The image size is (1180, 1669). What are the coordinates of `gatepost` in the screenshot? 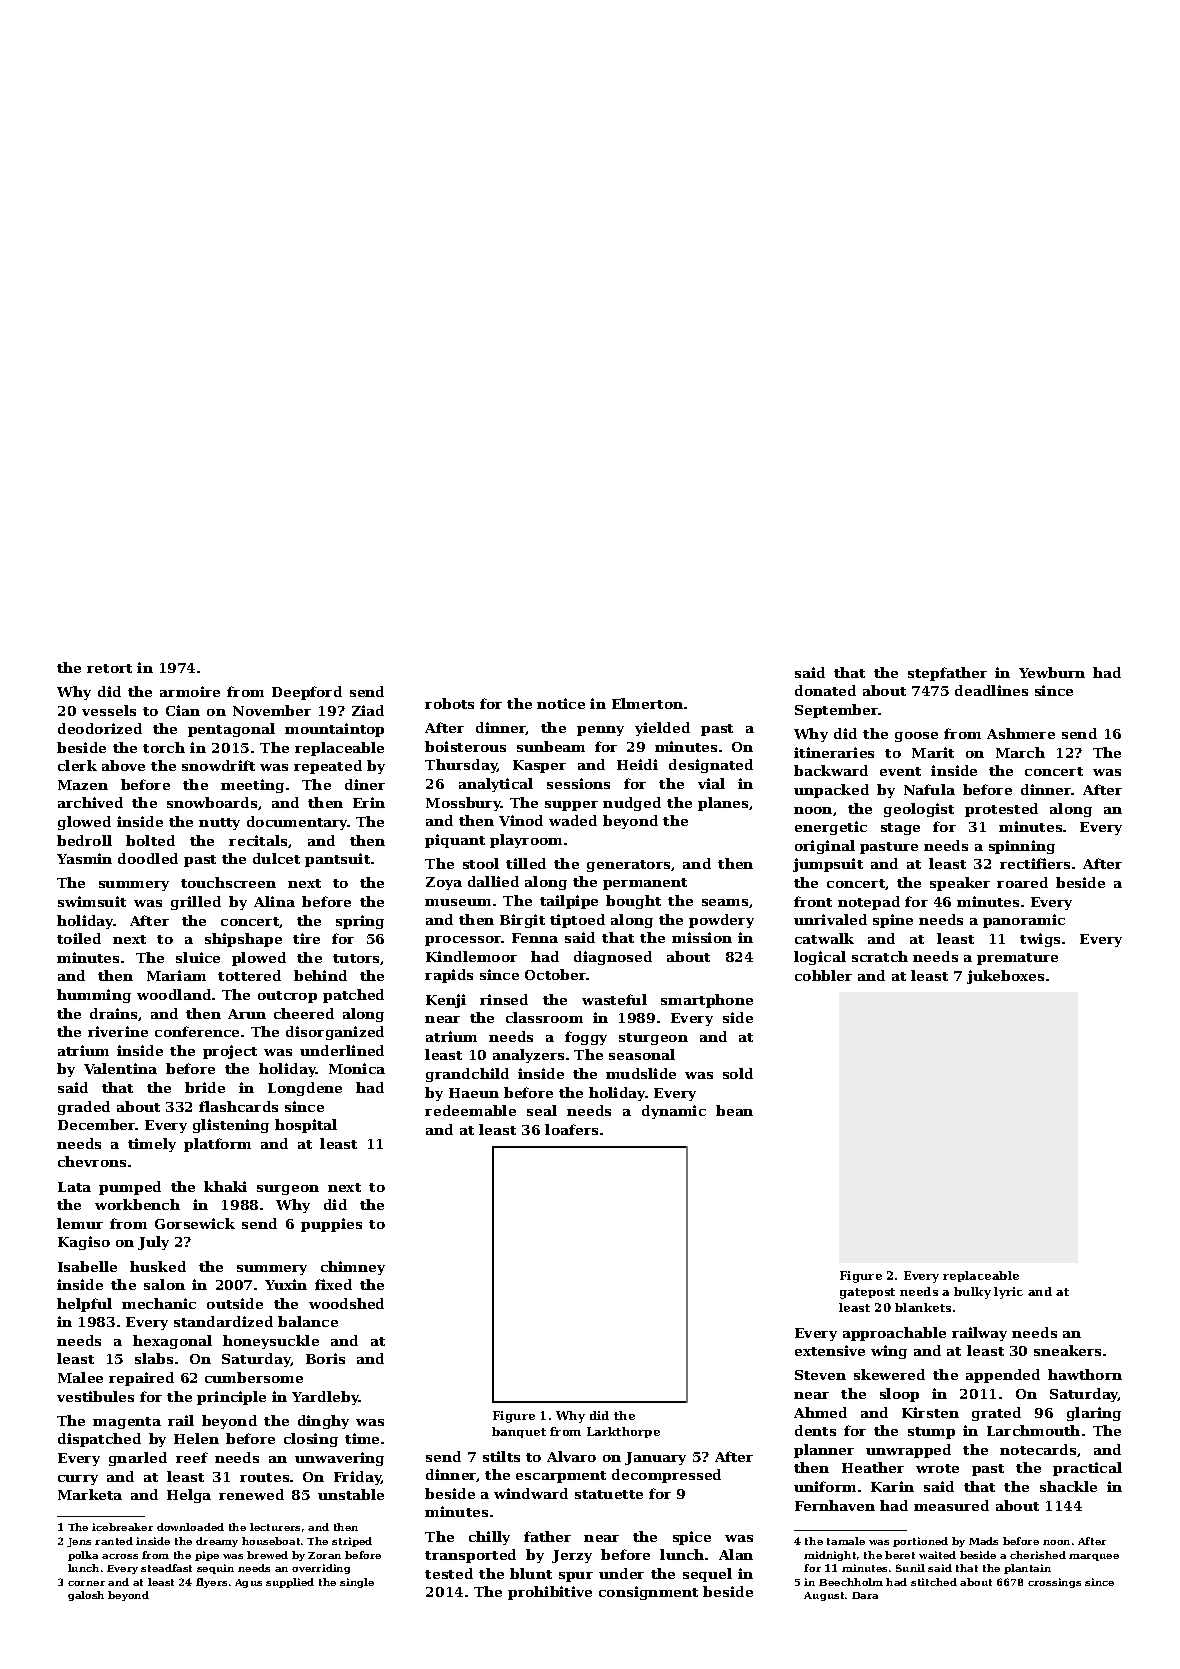 It's located at (867, 1293).
